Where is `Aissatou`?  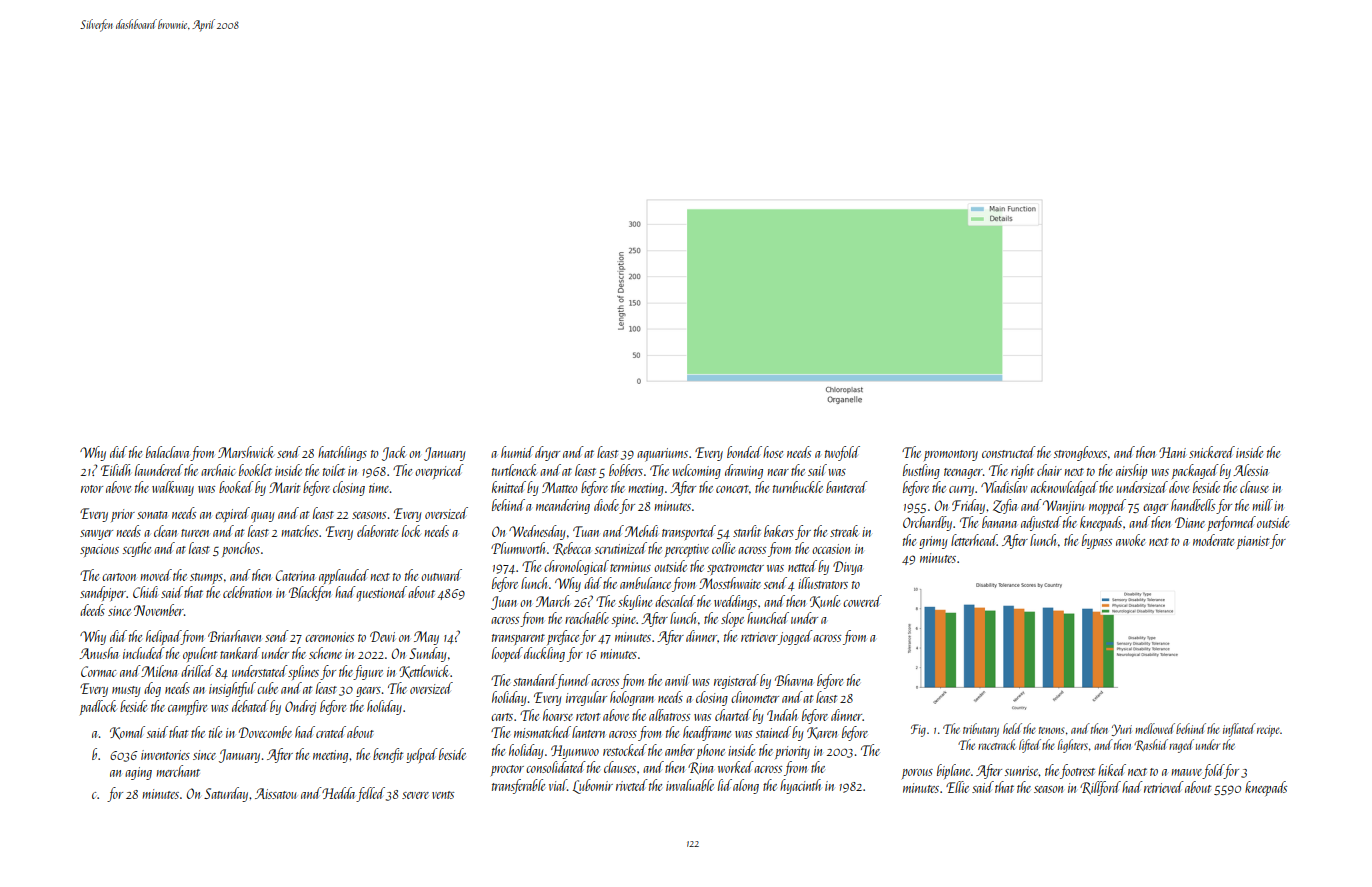
Aissatou is located at coordinates (276, 793).
